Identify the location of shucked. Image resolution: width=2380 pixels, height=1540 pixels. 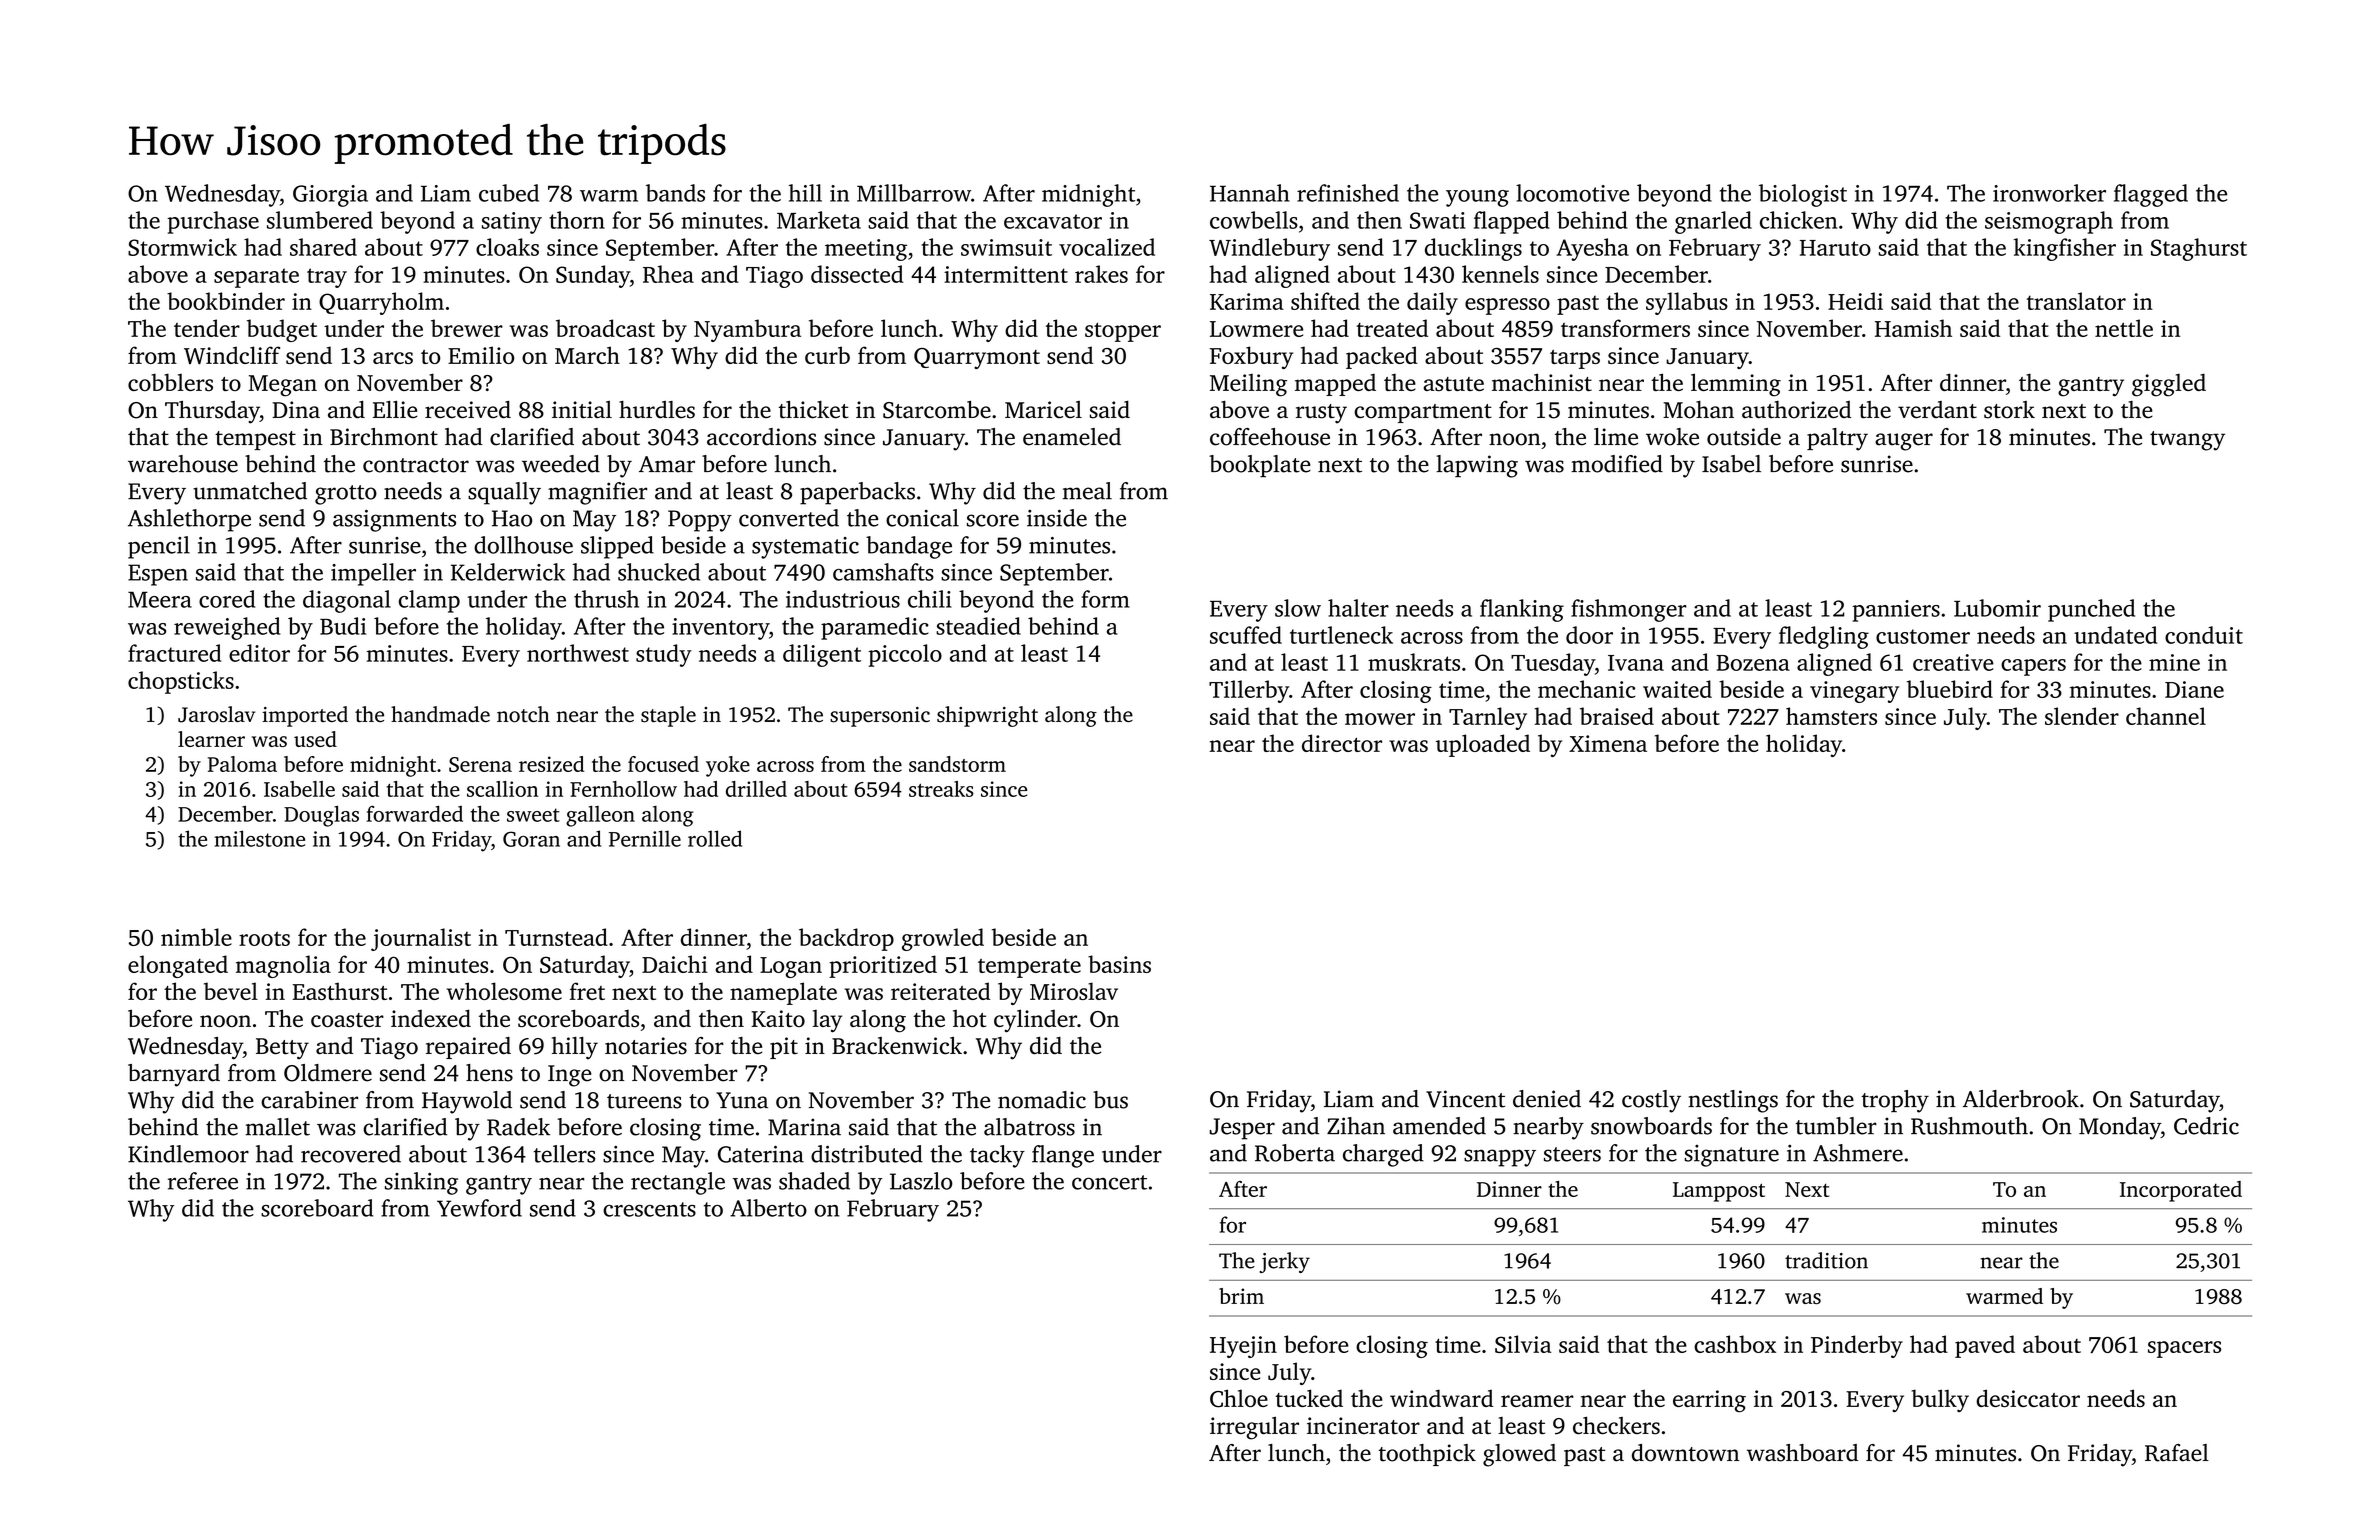
(659, 572).
